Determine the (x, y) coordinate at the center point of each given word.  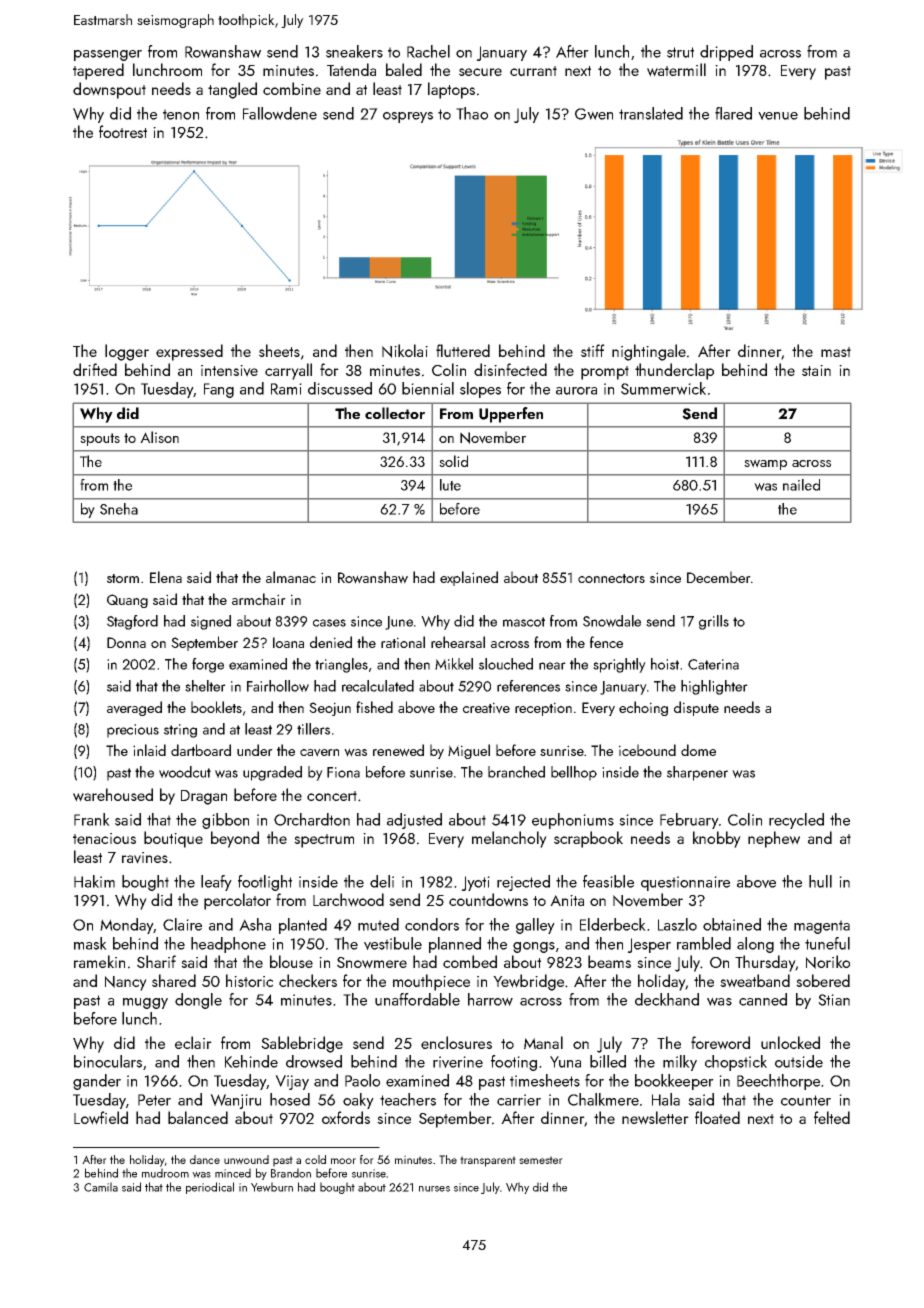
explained (469, 578)
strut (680, 52)
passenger (108, 55)
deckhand (667, 999)
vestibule (393, 943)
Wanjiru (235, 1101)
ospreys (408, 117)
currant (533, 71)
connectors (611, 578)
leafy (216, 883)
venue (778, 116)
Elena (166, 577)
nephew (774, 839)
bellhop (574, 773)
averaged (134, 708)
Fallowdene (280, 113)
